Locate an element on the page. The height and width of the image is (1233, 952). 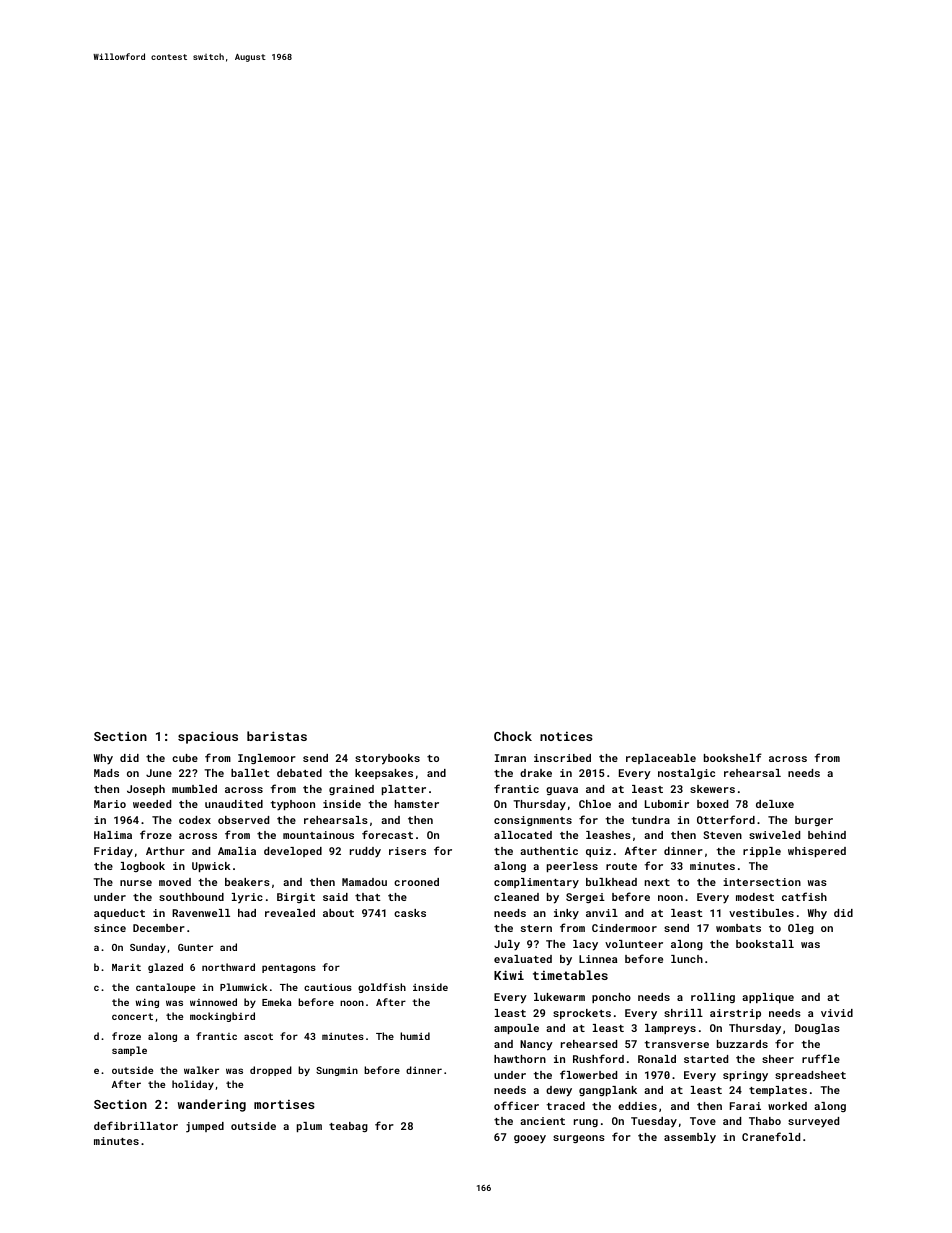
Chock is located at coordinates (513, 736).
